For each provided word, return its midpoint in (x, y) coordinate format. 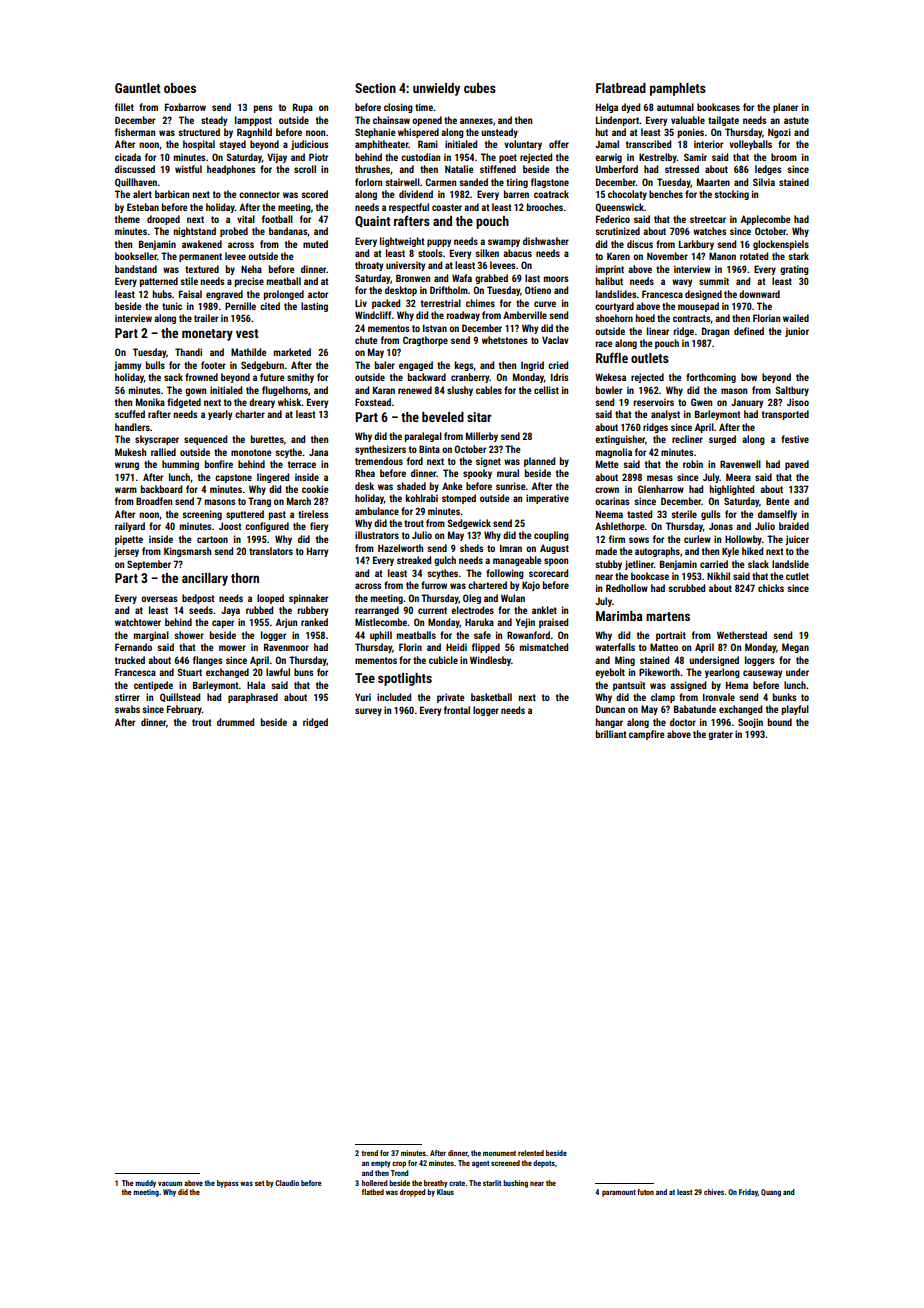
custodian (420, 157)
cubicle (443, 660)
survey (368, 712)
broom (784, 157)
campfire (646, 735)
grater (720, 735)
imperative (547, 499)
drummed (235, 722)
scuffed (130, 414)
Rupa (303, 108)
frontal (457, 710)
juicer (797, 540)
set (260, 1183)
